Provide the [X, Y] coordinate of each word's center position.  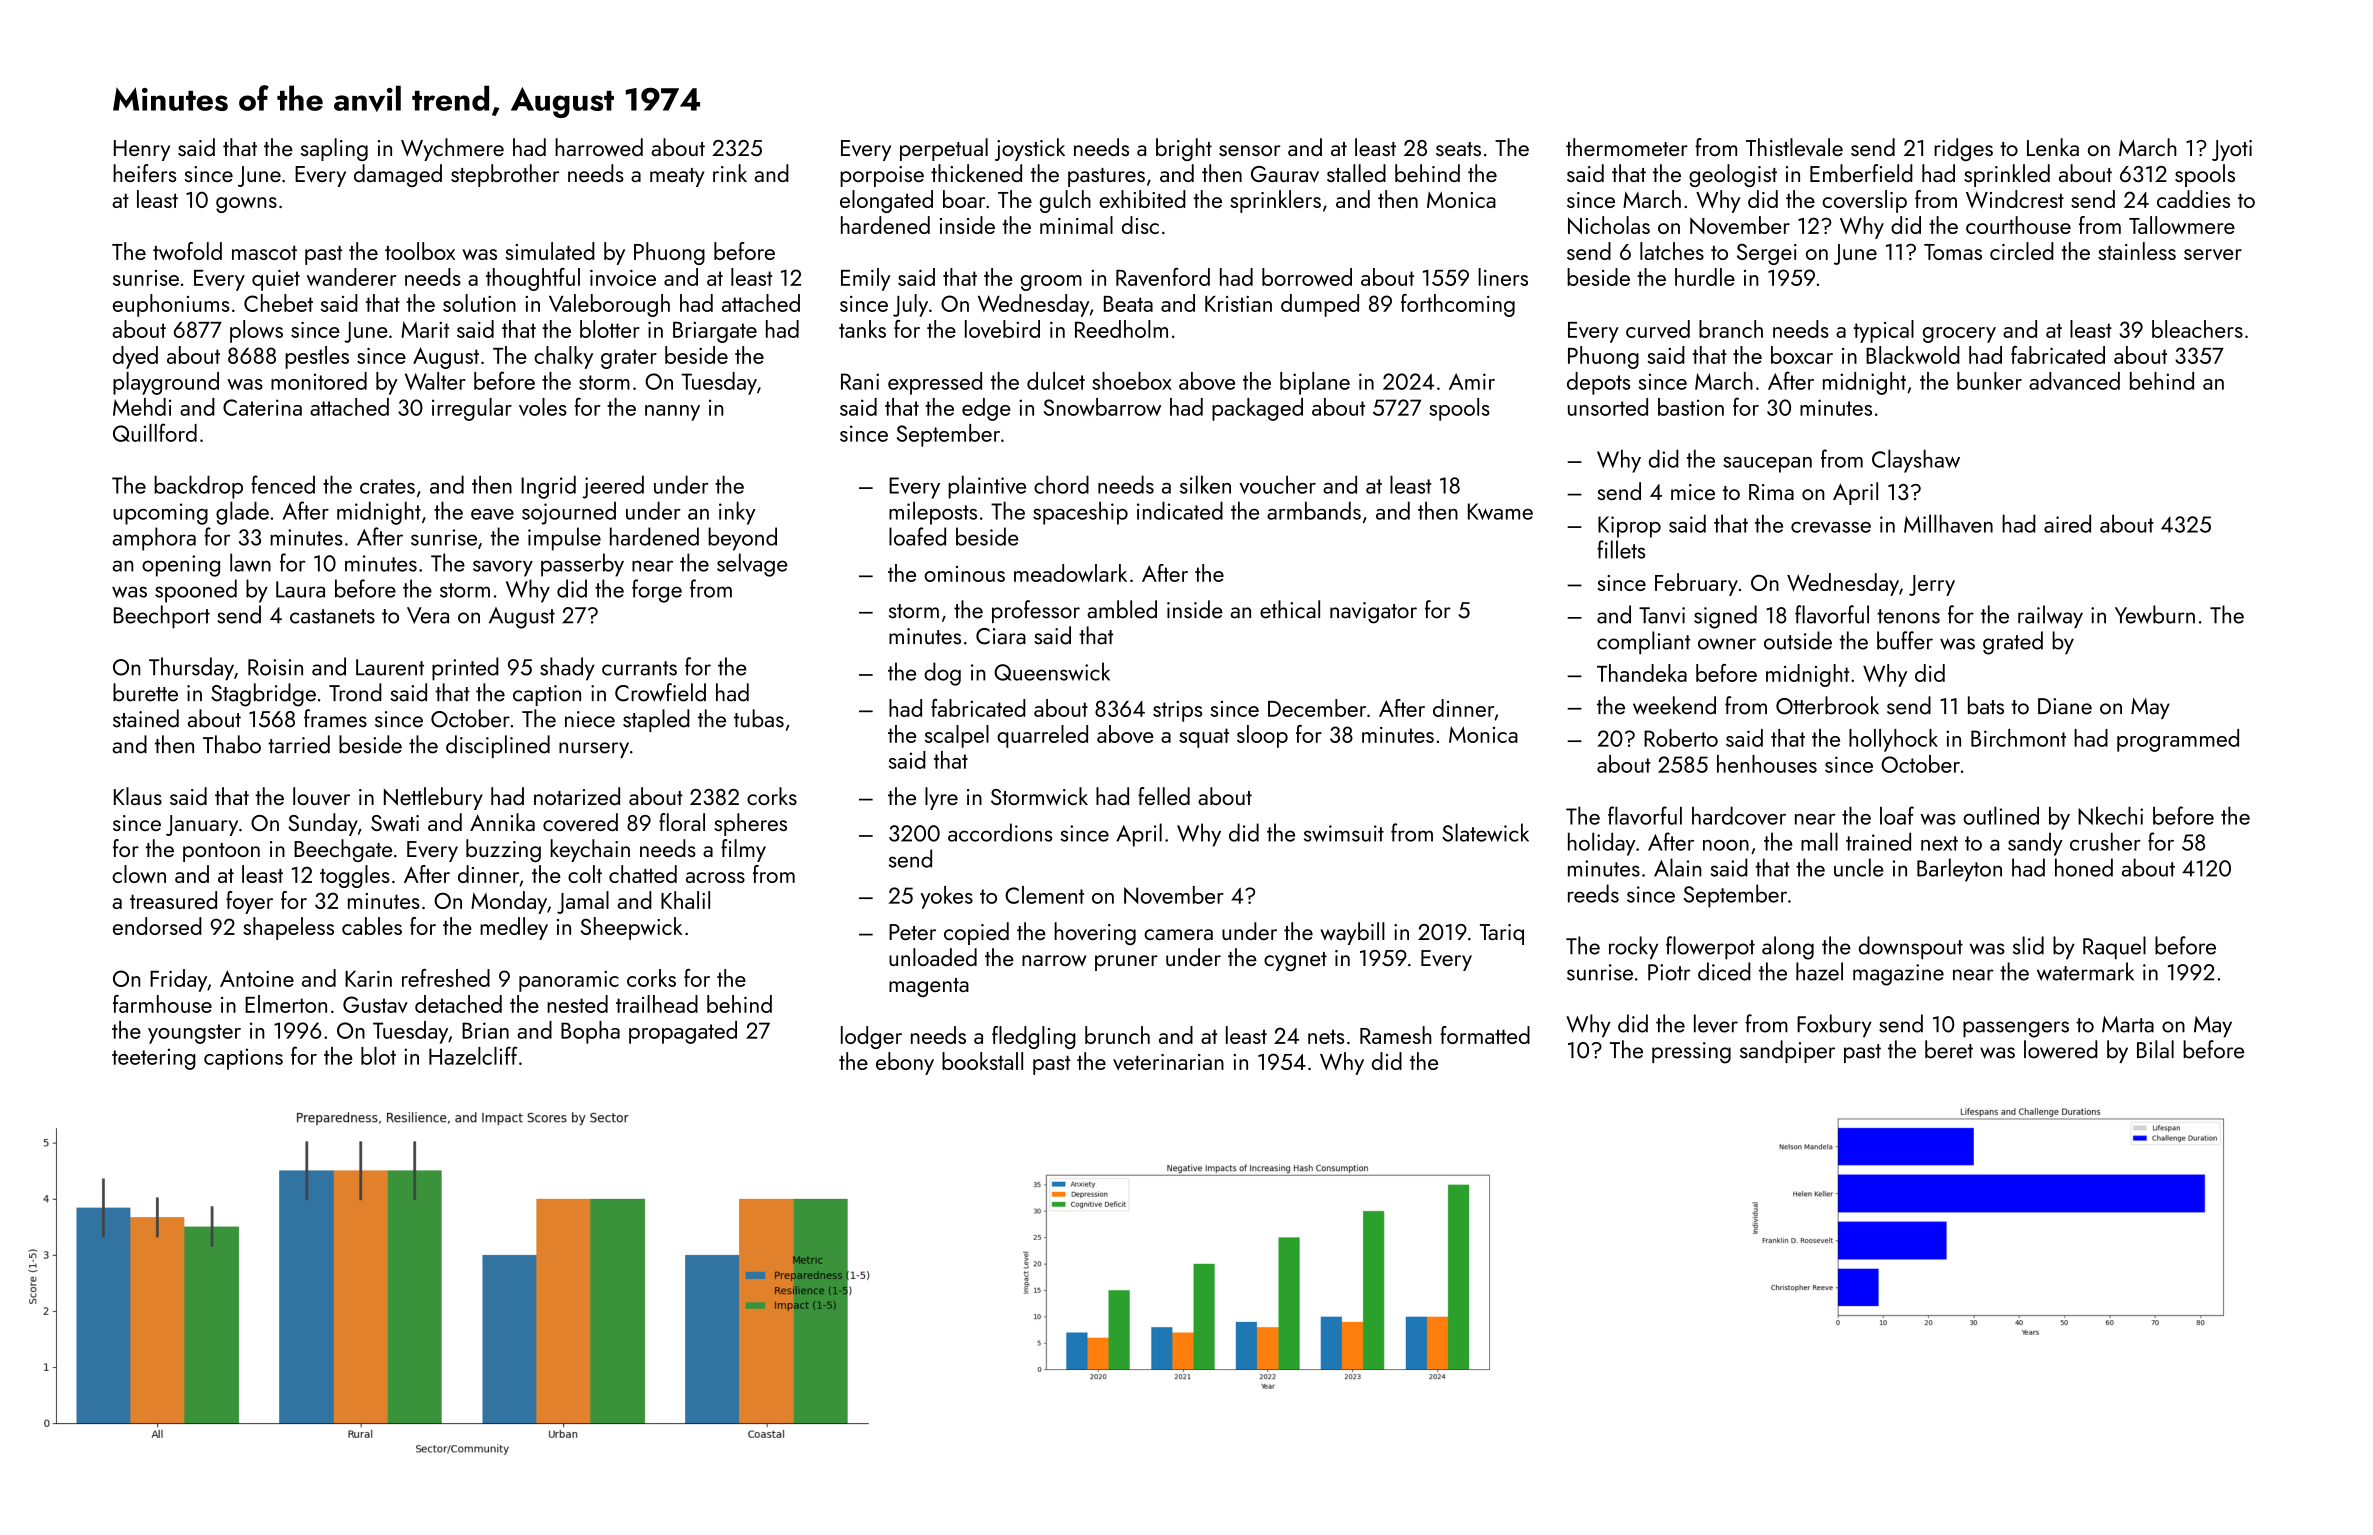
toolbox [420, 251]
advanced [2074, 381]
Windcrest [2015, 199]
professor [1036, 611]
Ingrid [548, 487]
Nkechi [2110, 815]
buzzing [503, 850]
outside [1798, 640]
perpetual [944, 149]
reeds [1593, 893]
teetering [154, 1059]
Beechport [162, 617]
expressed [935, 383]
